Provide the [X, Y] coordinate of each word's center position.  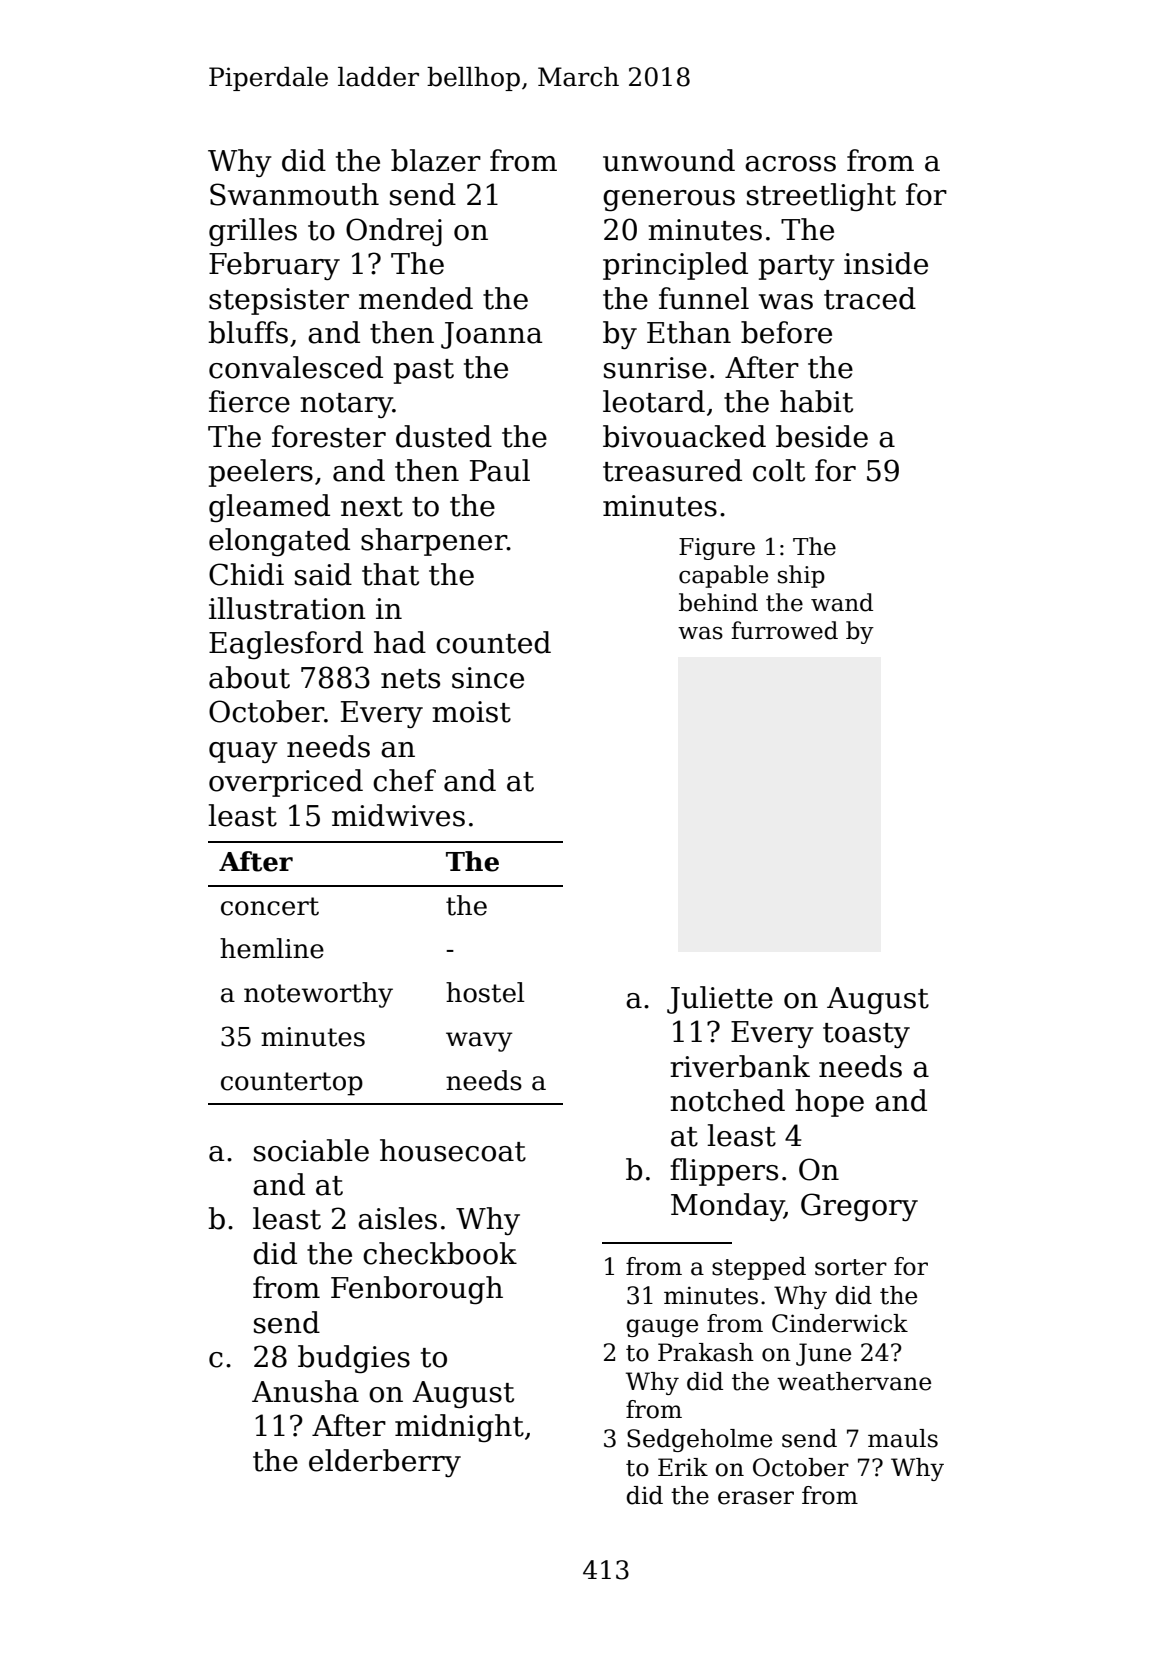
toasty [866, 1035]
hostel [485, 992]
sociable [311, 1150]
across [790, 164]
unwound [669, 160]
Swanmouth [294, 194]
